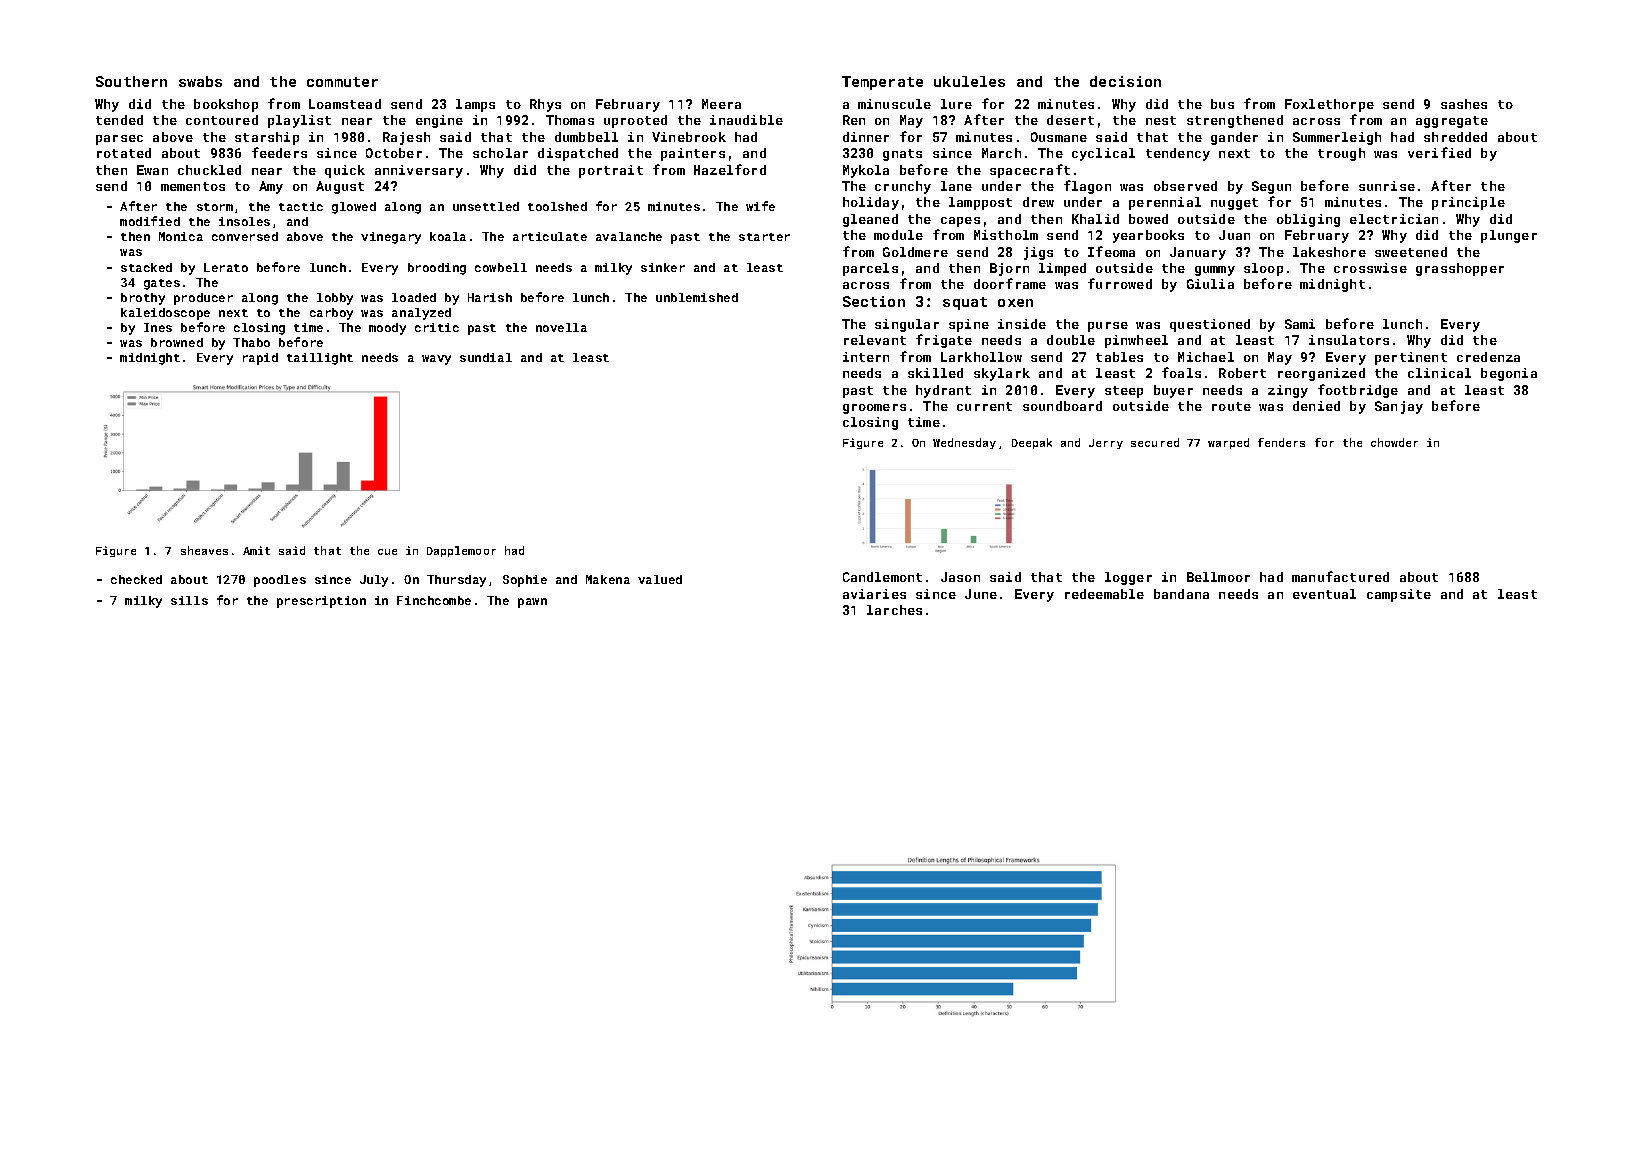 The image size is (1642, 1161). Describe the element at coordinates (870, 269) in the image. I see `parcels` at that location.
